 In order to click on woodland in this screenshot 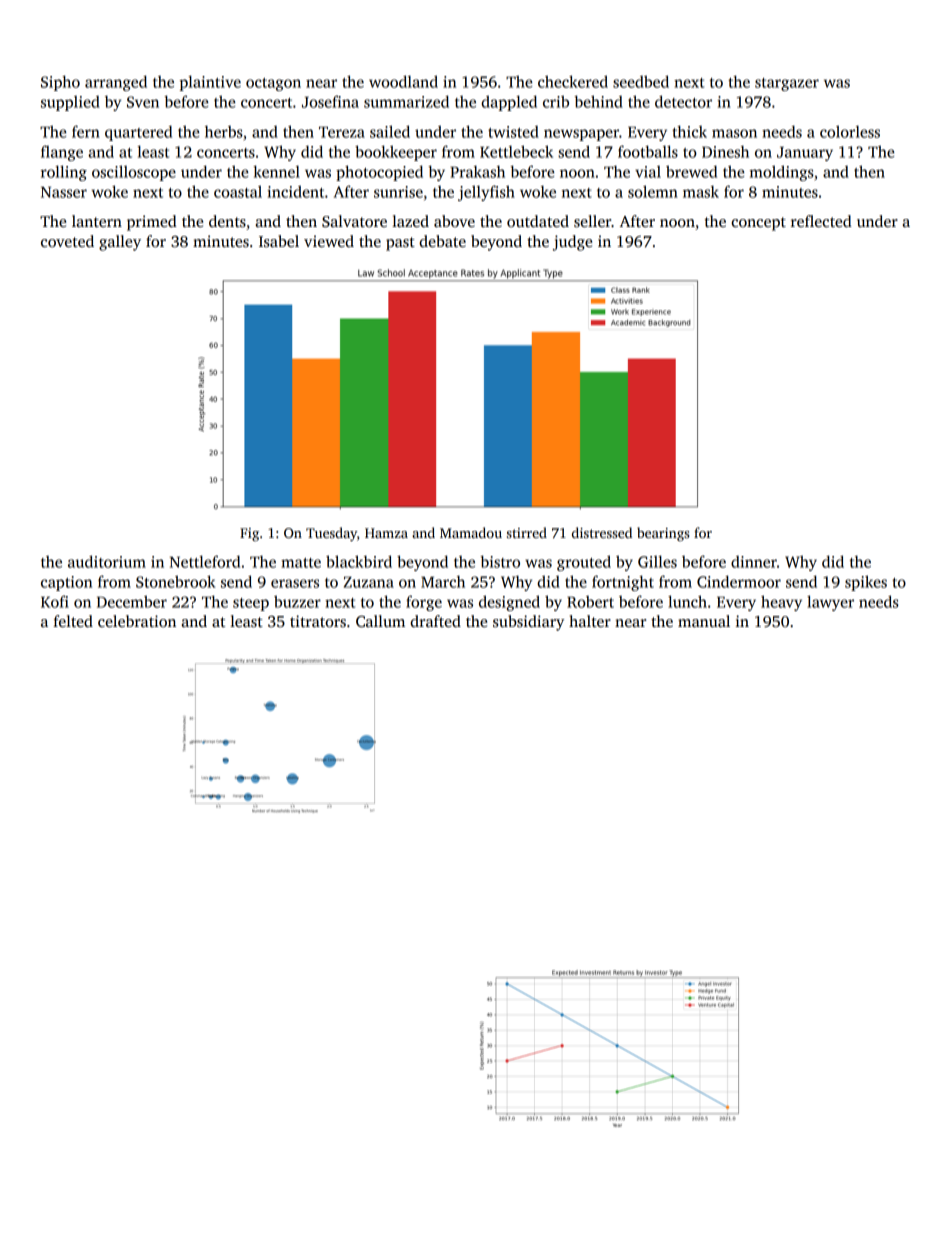, I will do `click(403, 81)`.
